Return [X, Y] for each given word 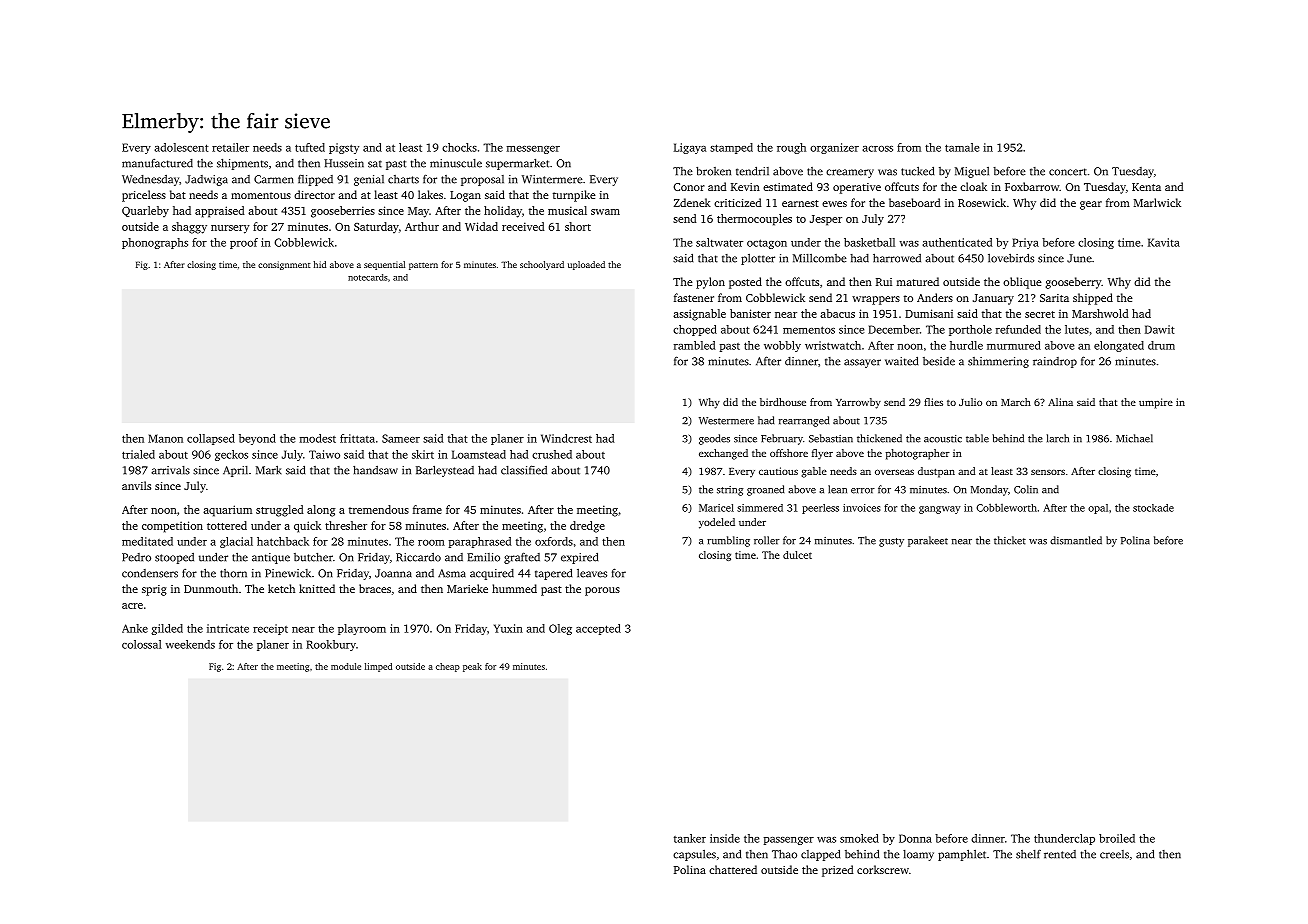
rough [791, 148]
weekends [190, 644]
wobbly [782, 346]
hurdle [966, 345]
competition [172, 527]
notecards [368, 277]
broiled [1117, 838]
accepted [598, 629]
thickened [879, 438]
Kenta [1146, 187]
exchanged [723, 454]
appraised [219, 212]
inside [725, 838]
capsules [694, 855]
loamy [918, 855]
